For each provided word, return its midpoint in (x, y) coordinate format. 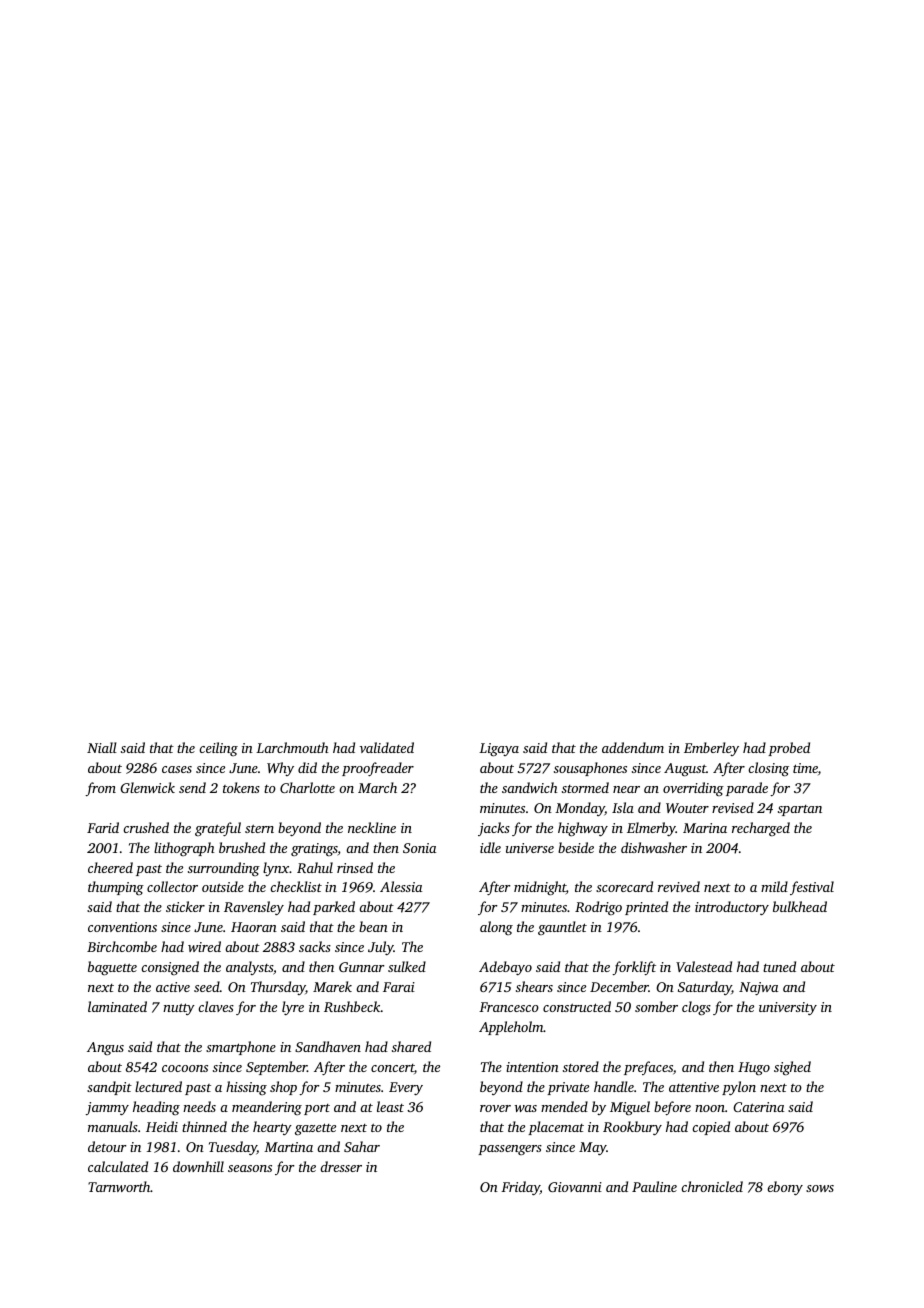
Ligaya (499, 749)
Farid (103, 827)
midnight (540, 888)
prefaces (648, 1068)
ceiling (218, 749)
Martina (288, 1147)
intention (532, 1067)
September (276, 1068)
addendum (633, 747)
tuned (779, 966)
